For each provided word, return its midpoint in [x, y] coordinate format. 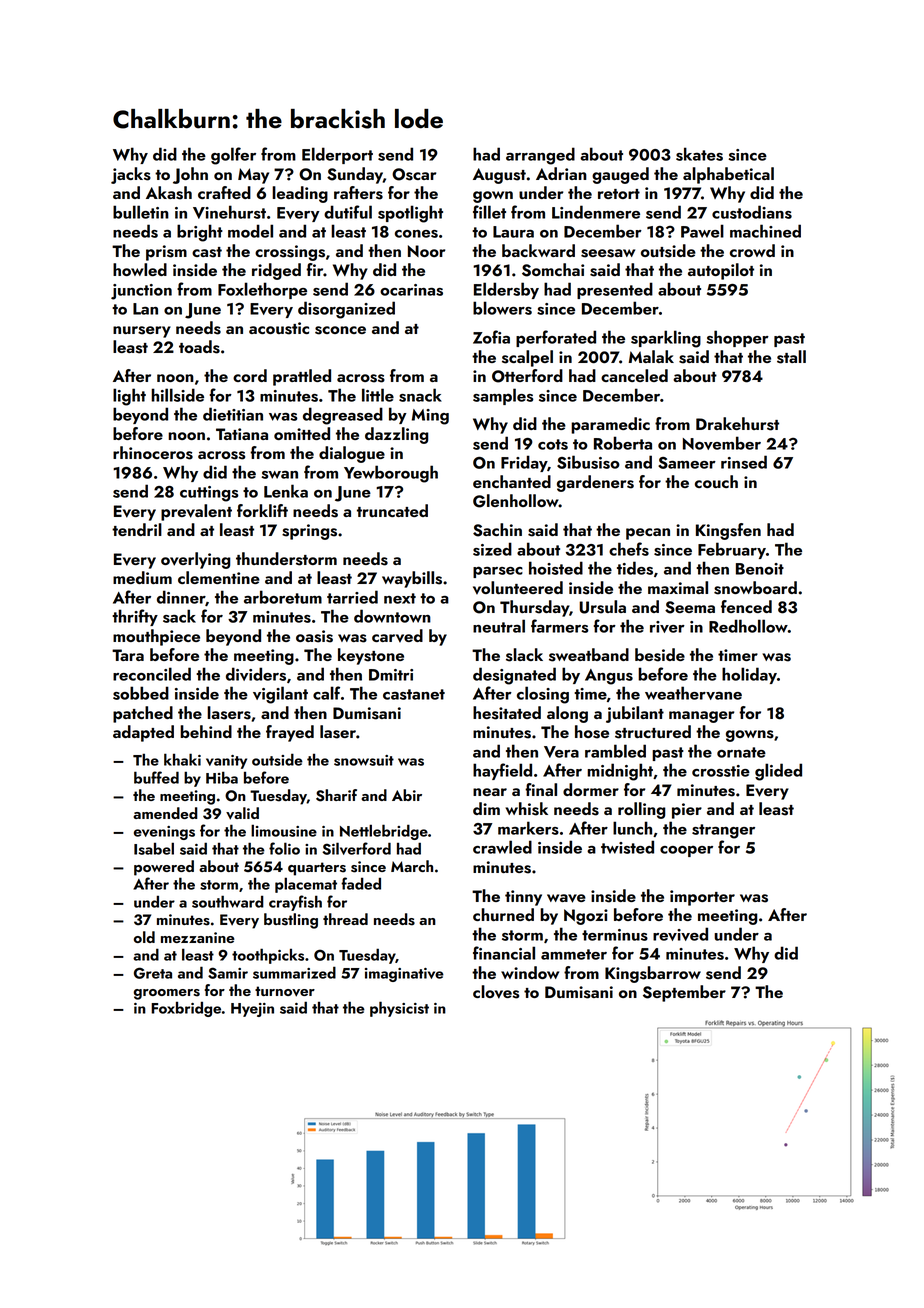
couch [716, 481]
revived [680, 934]
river [667, 627]
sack [179, 616]
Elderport [337, 155]
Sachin [497, 530]
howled [140, 269]
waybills [412, 579]
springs [309, 532]
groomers [167, 994]
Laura [513, 232]
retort [619, 194]
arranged [540, 156]
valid [242, 813]
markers [528, 828]
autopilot [721, 271]
